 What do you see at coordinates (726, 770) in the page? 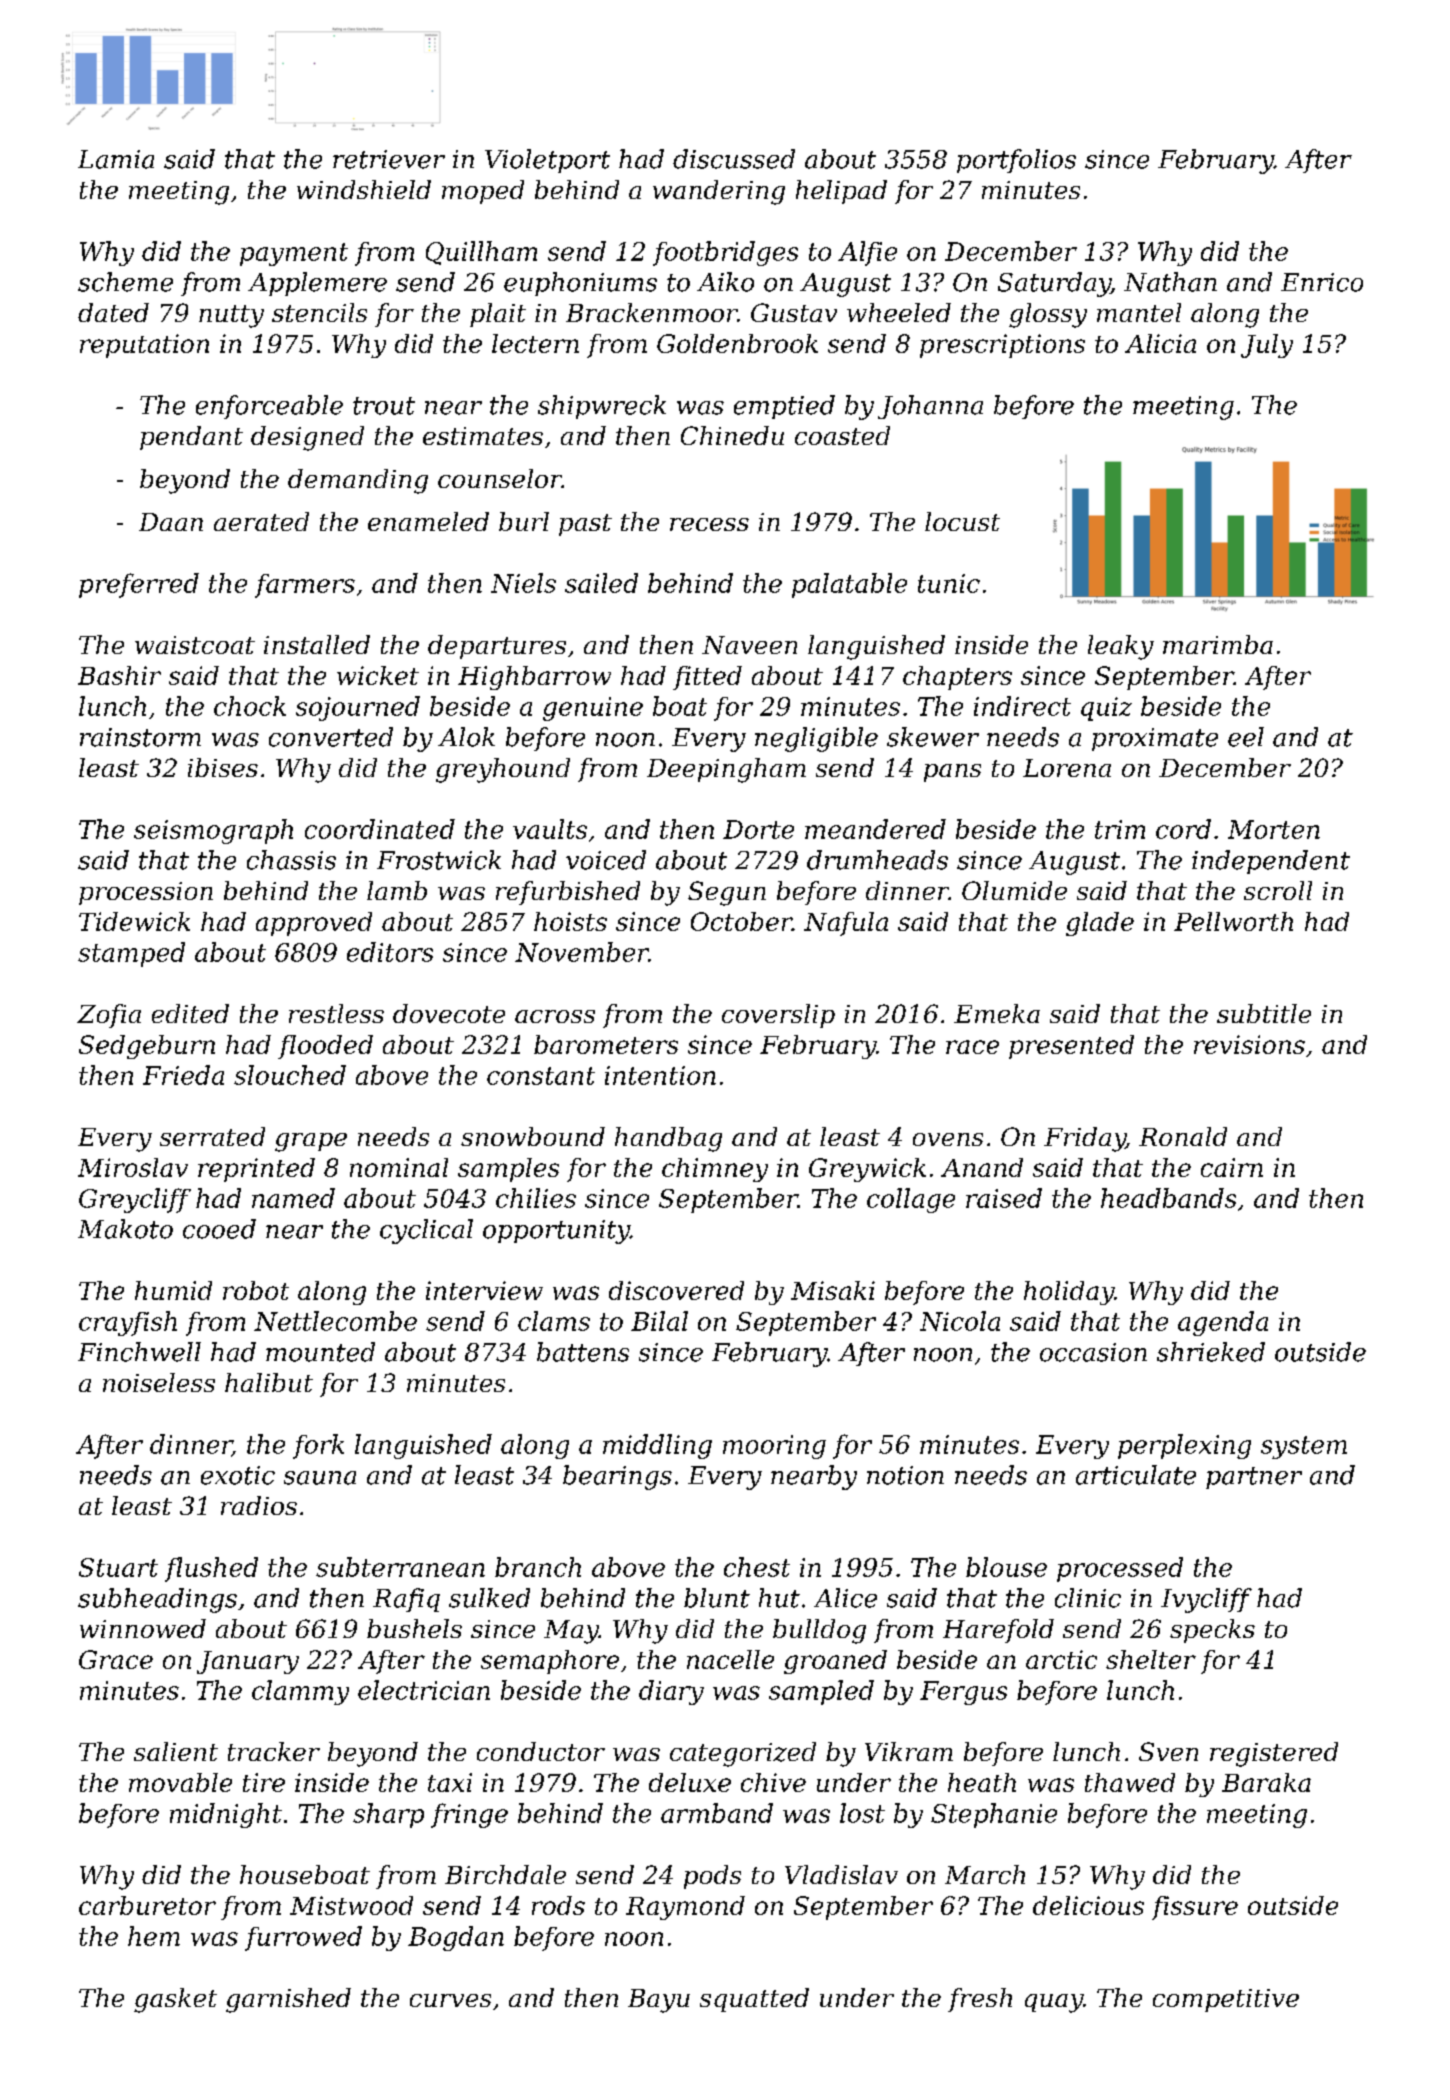
I see `Deepingham` at bounding box center [726, 770].
